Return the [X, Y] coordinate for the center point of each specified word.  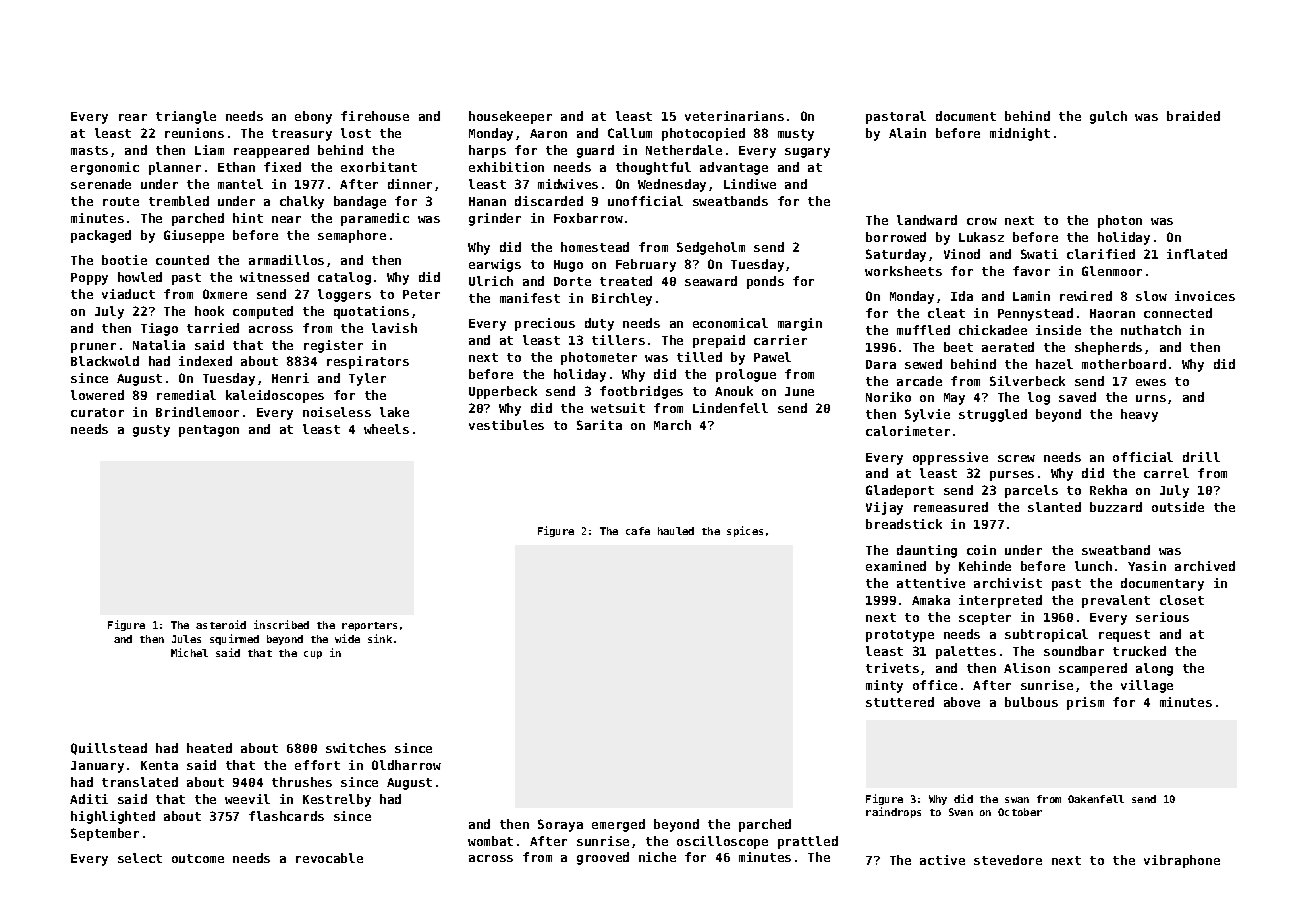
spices [745, 531]
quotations [371, 312]
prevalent [1116, 601]
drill [1201, 457]
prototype [900, 636]
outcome [198, 858]
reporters [369, 626]
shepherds [1108, 348]
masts [89, 150]
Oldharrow [406, 765]
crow [982, 221]
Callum [630, 133]
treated [626, 281]
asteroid [221, 624]
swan [1017, 800]
